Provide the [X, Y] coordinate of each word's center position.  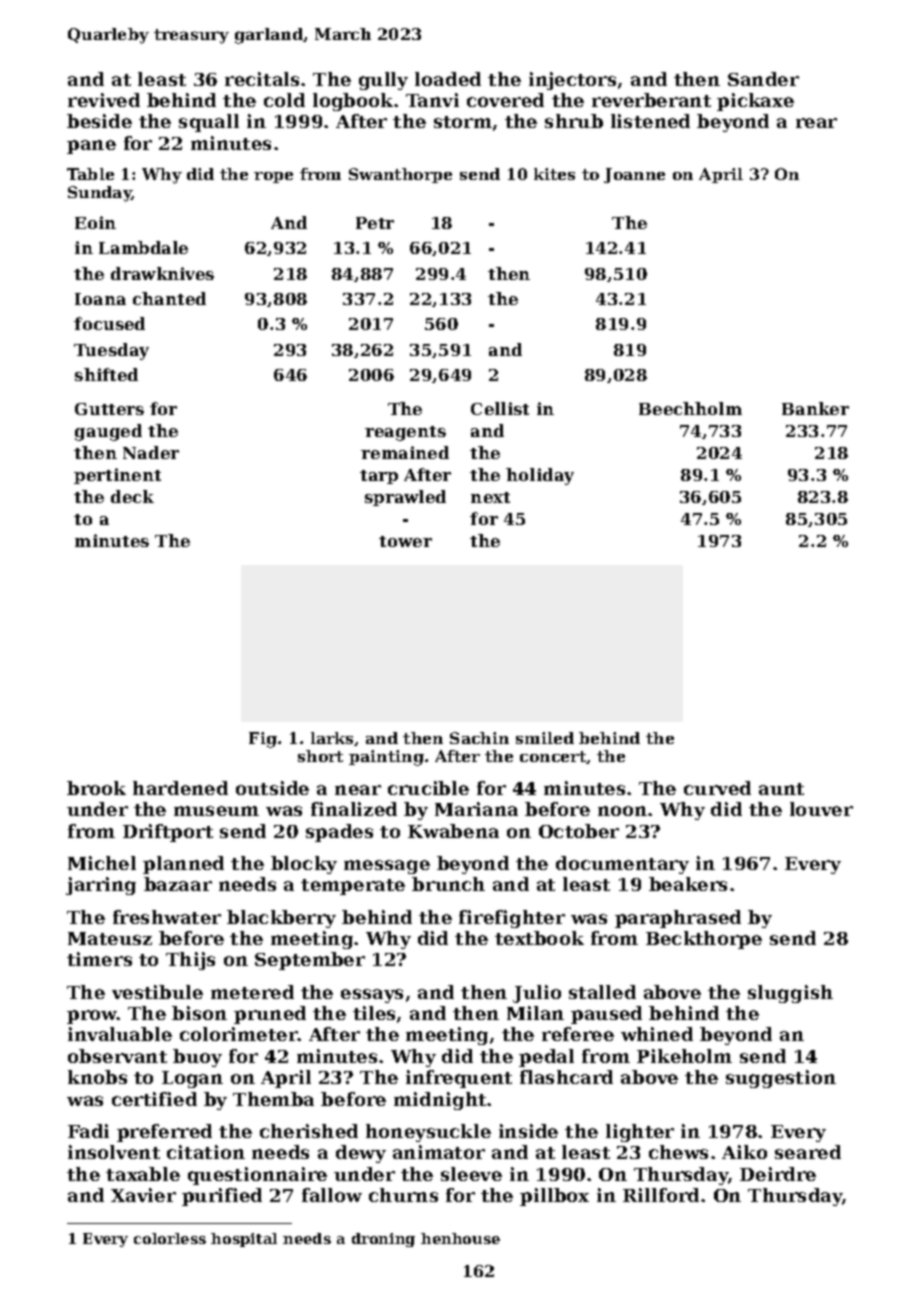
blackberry [281, 919]
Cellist [500, 408]
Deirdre [778, 1174]
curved [717, 788]
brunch [448, 884]
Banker [815, 408]
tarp [379, 477]
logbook [353, 102]
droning [383, 1240]
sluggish [790, 994]
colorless [170, 1238]
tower [405, 541]
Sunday [100, 194]
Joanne [634, 175]
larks [332, 738]
